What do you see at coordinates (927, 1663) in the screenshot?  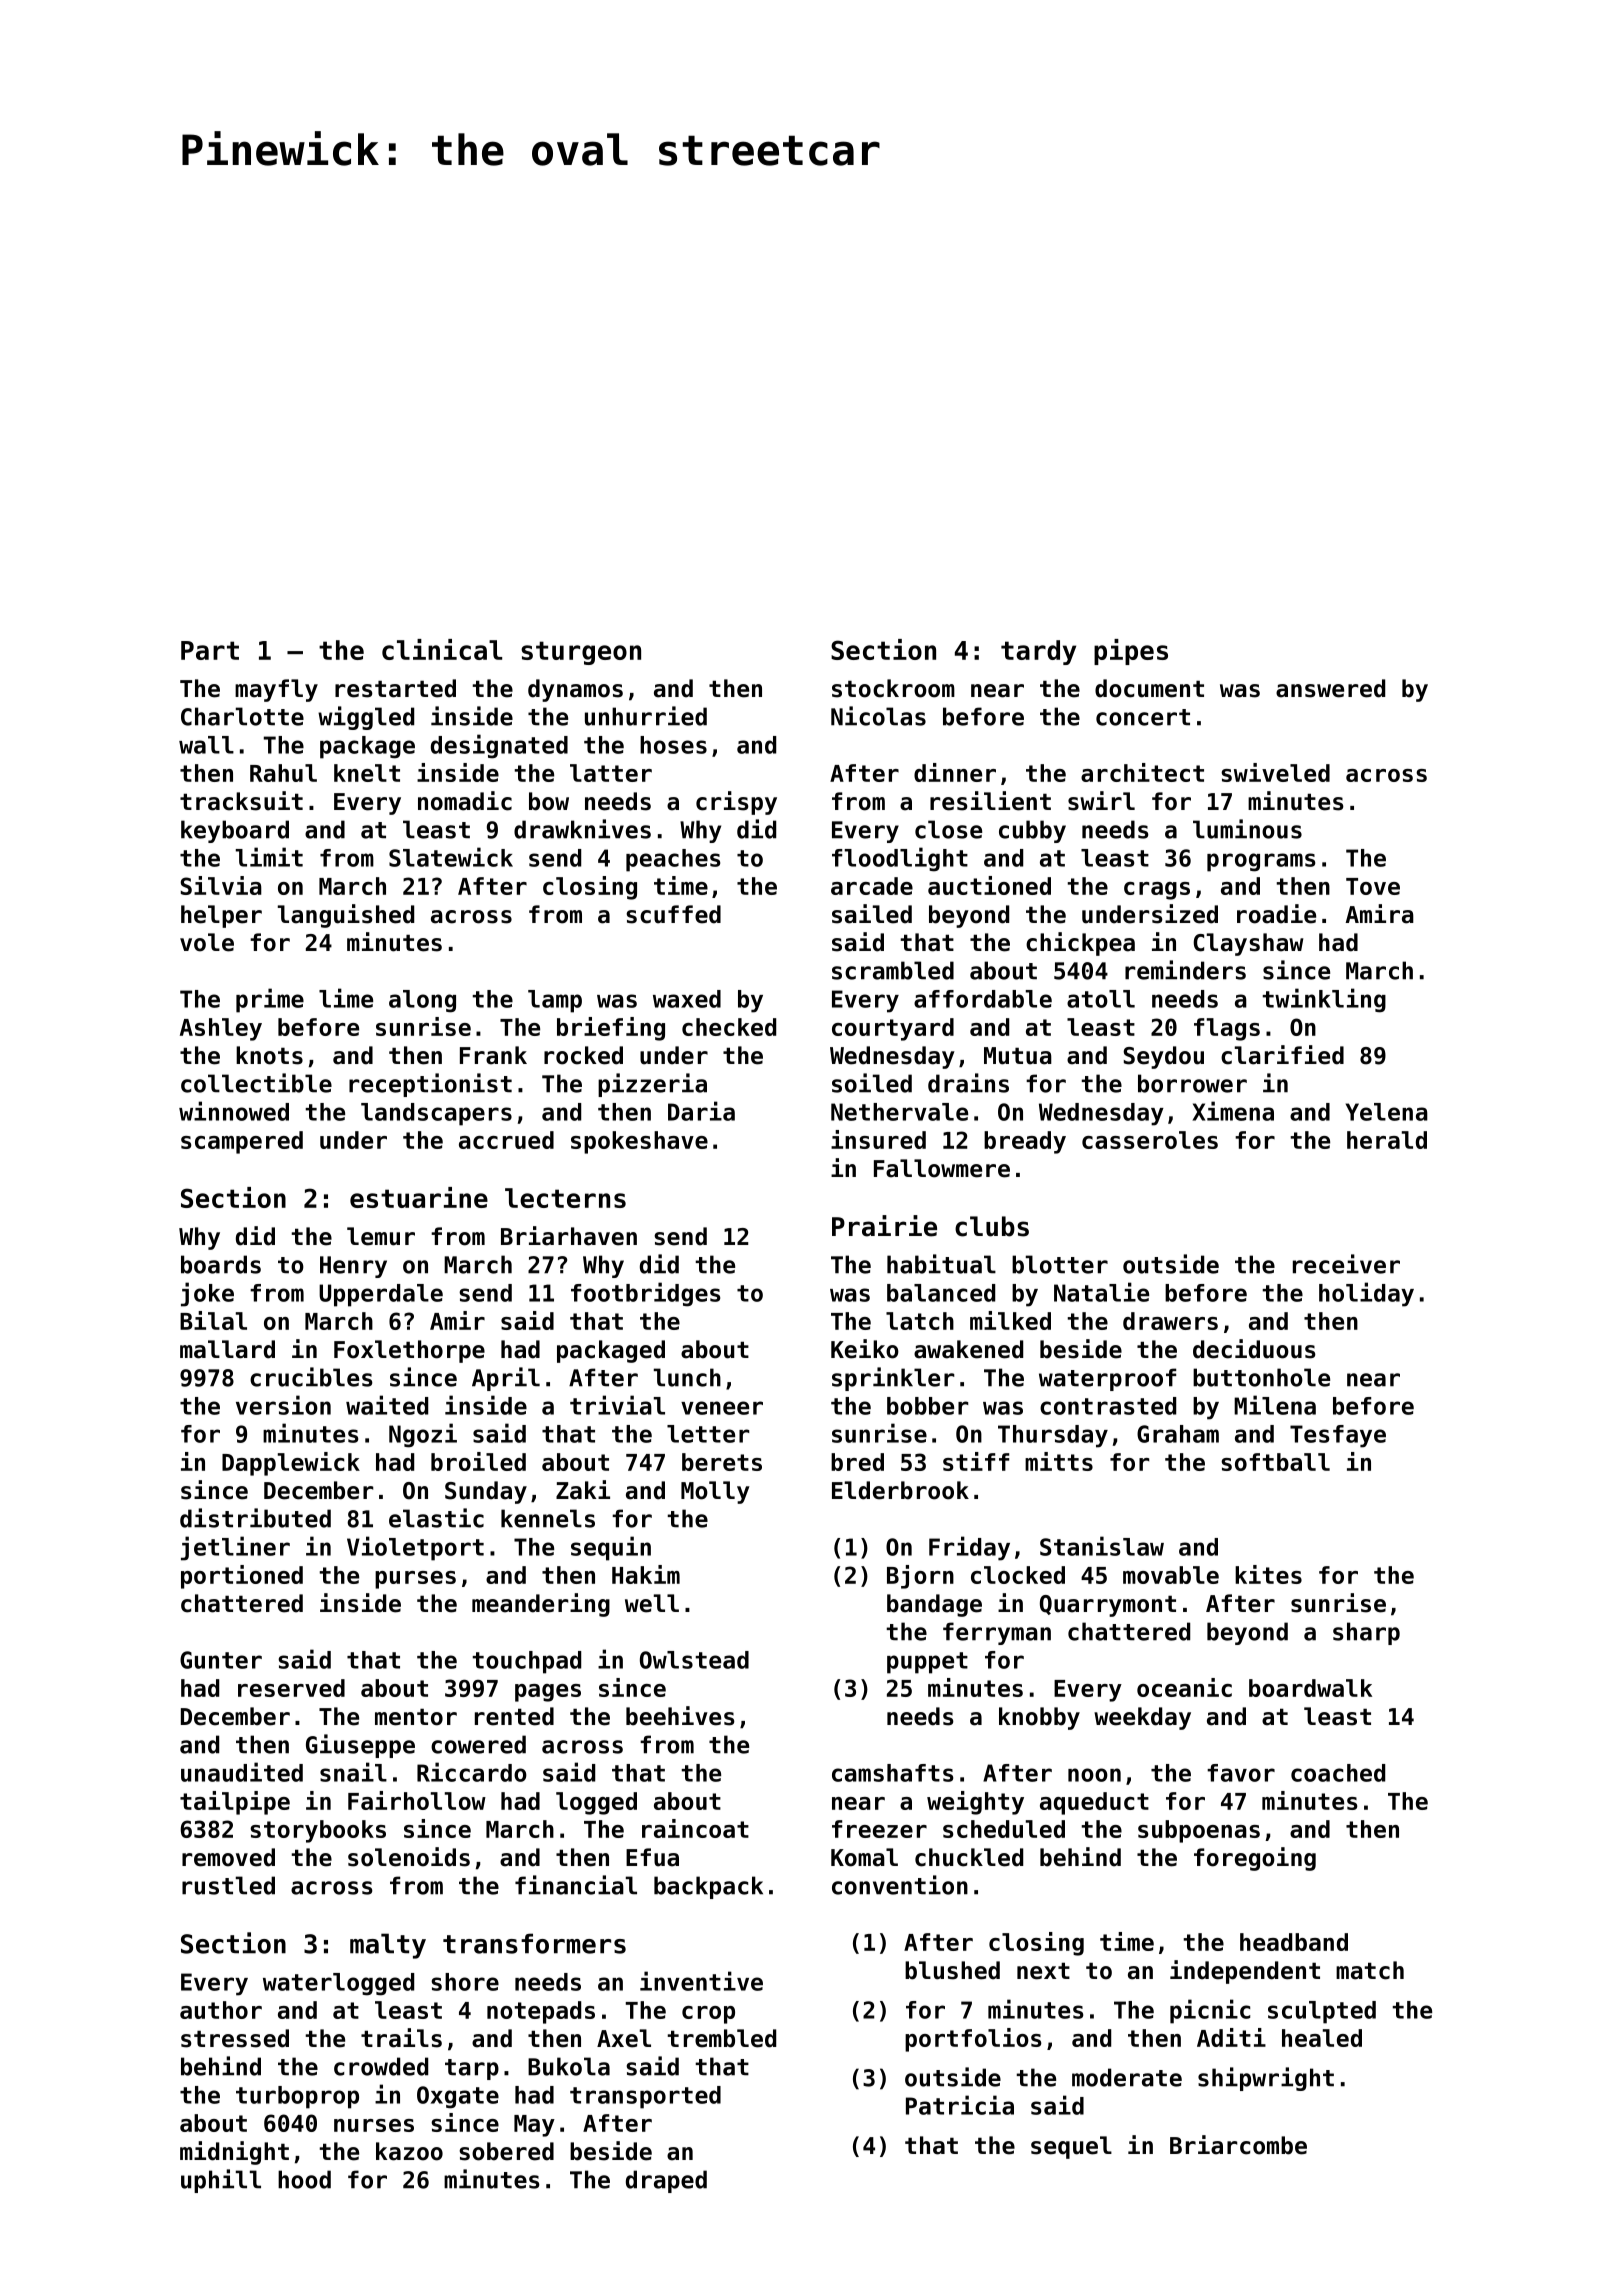 I see `puppet` at bounding box center [927, 1663].
